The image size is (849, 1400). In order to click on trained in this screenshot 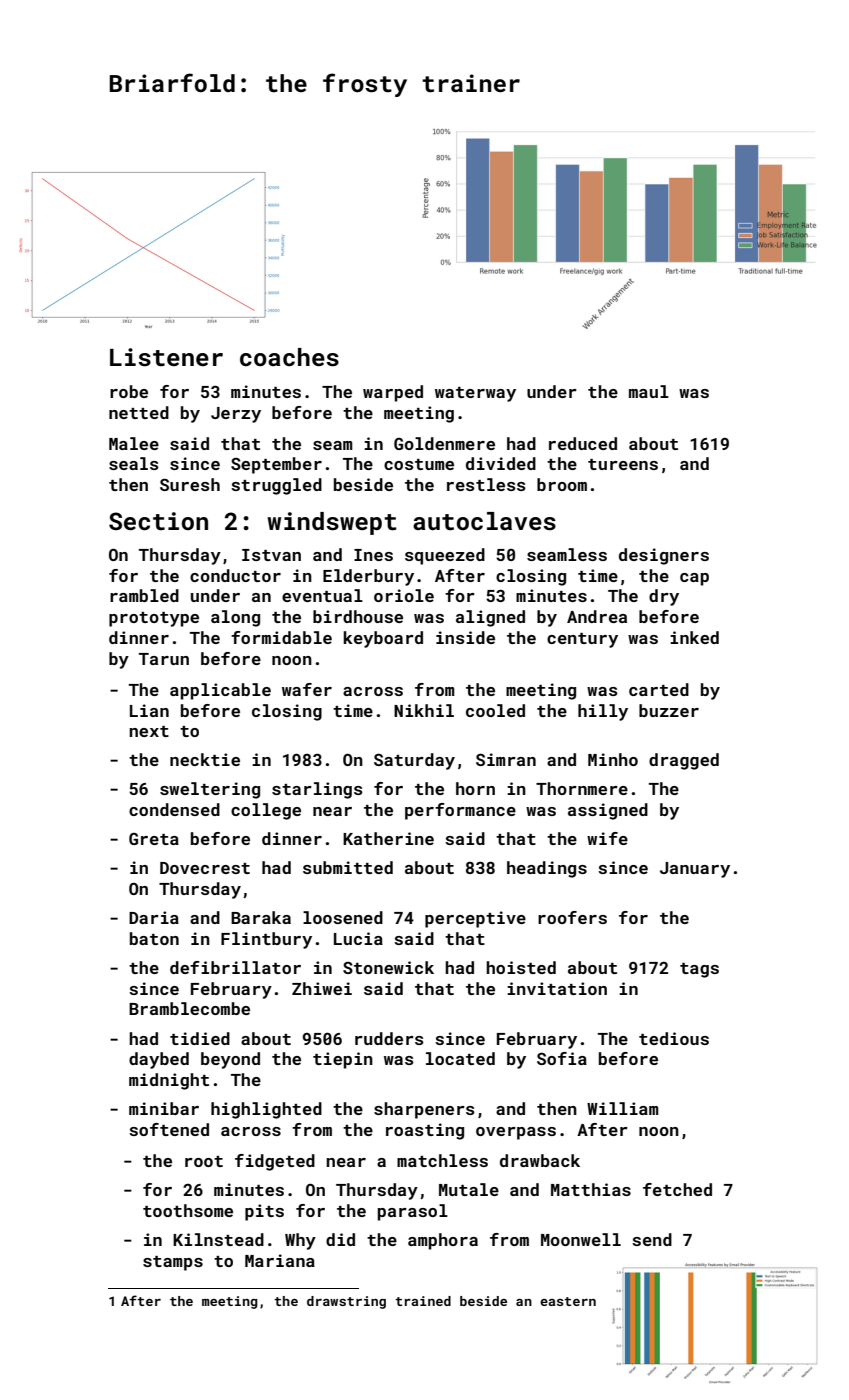, I will do `click(423, 1301)`.
